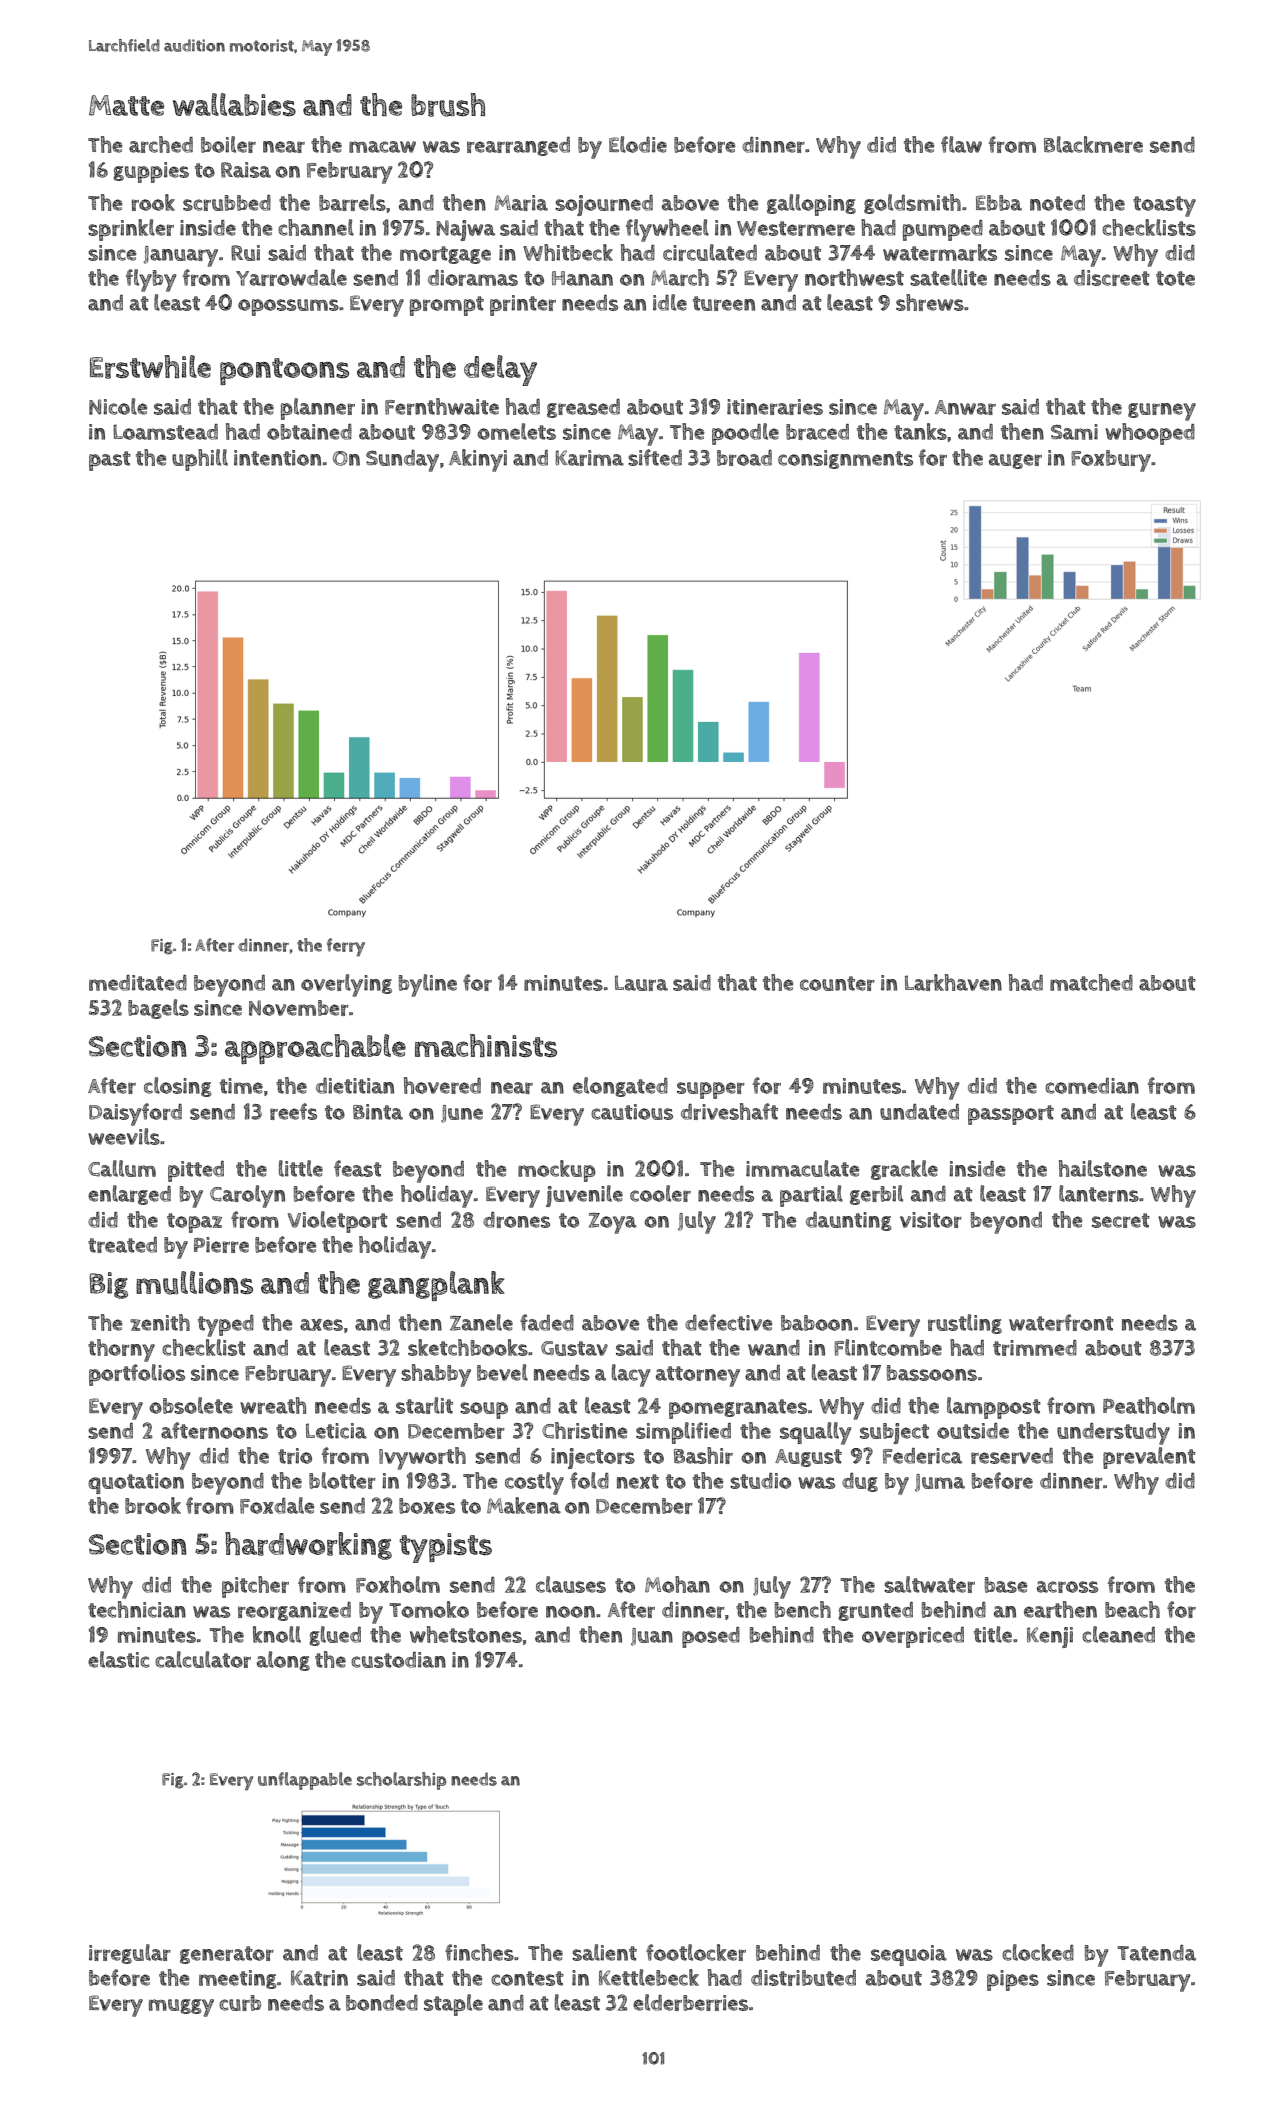 This screenshot has width=1284, height=2115. I want to click on quotation, so click(136, 1483).
